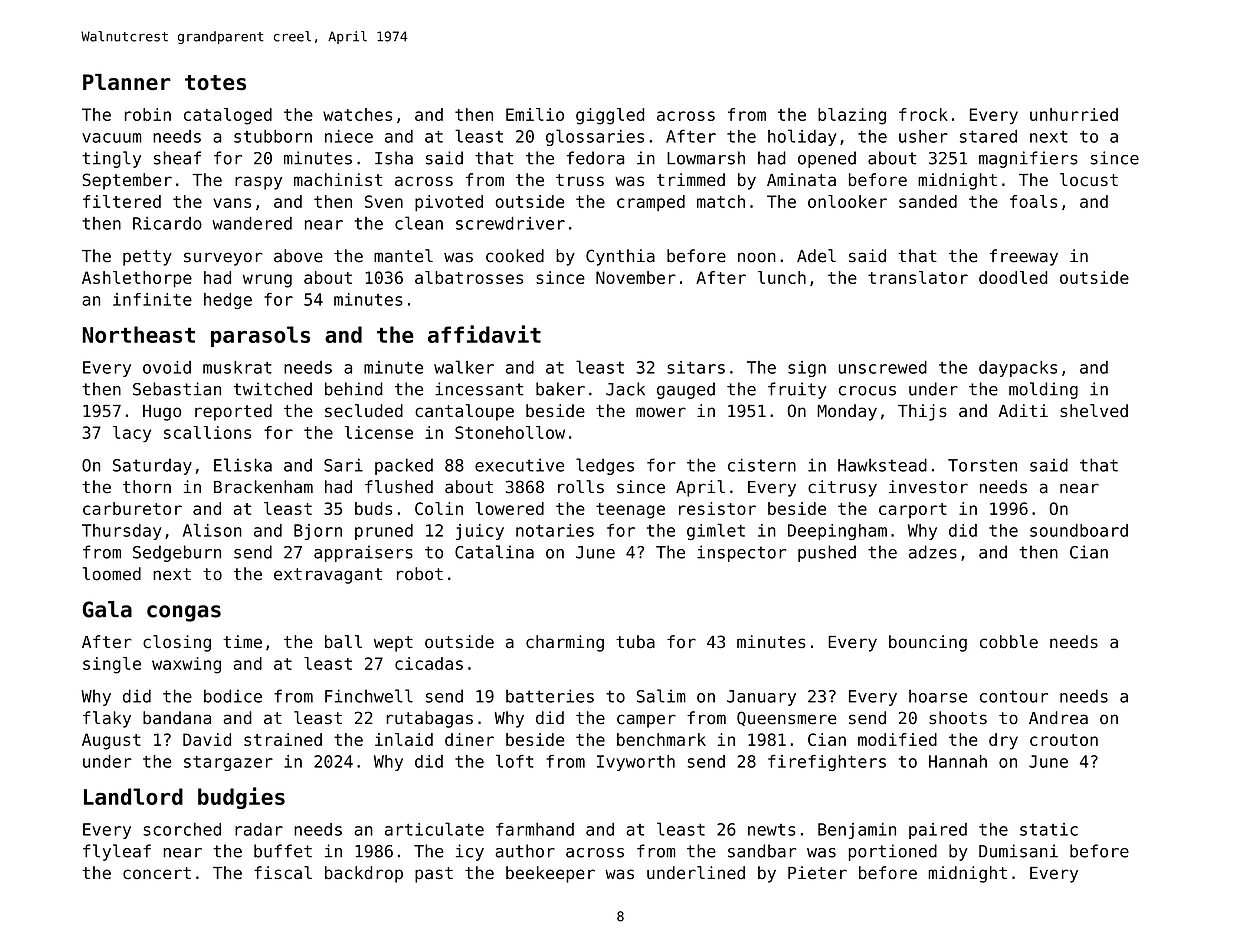 The height and width of the page is (952, 1233). Describe the element at coordinates (610, 116) in the page. I see `giggled` at that location.
